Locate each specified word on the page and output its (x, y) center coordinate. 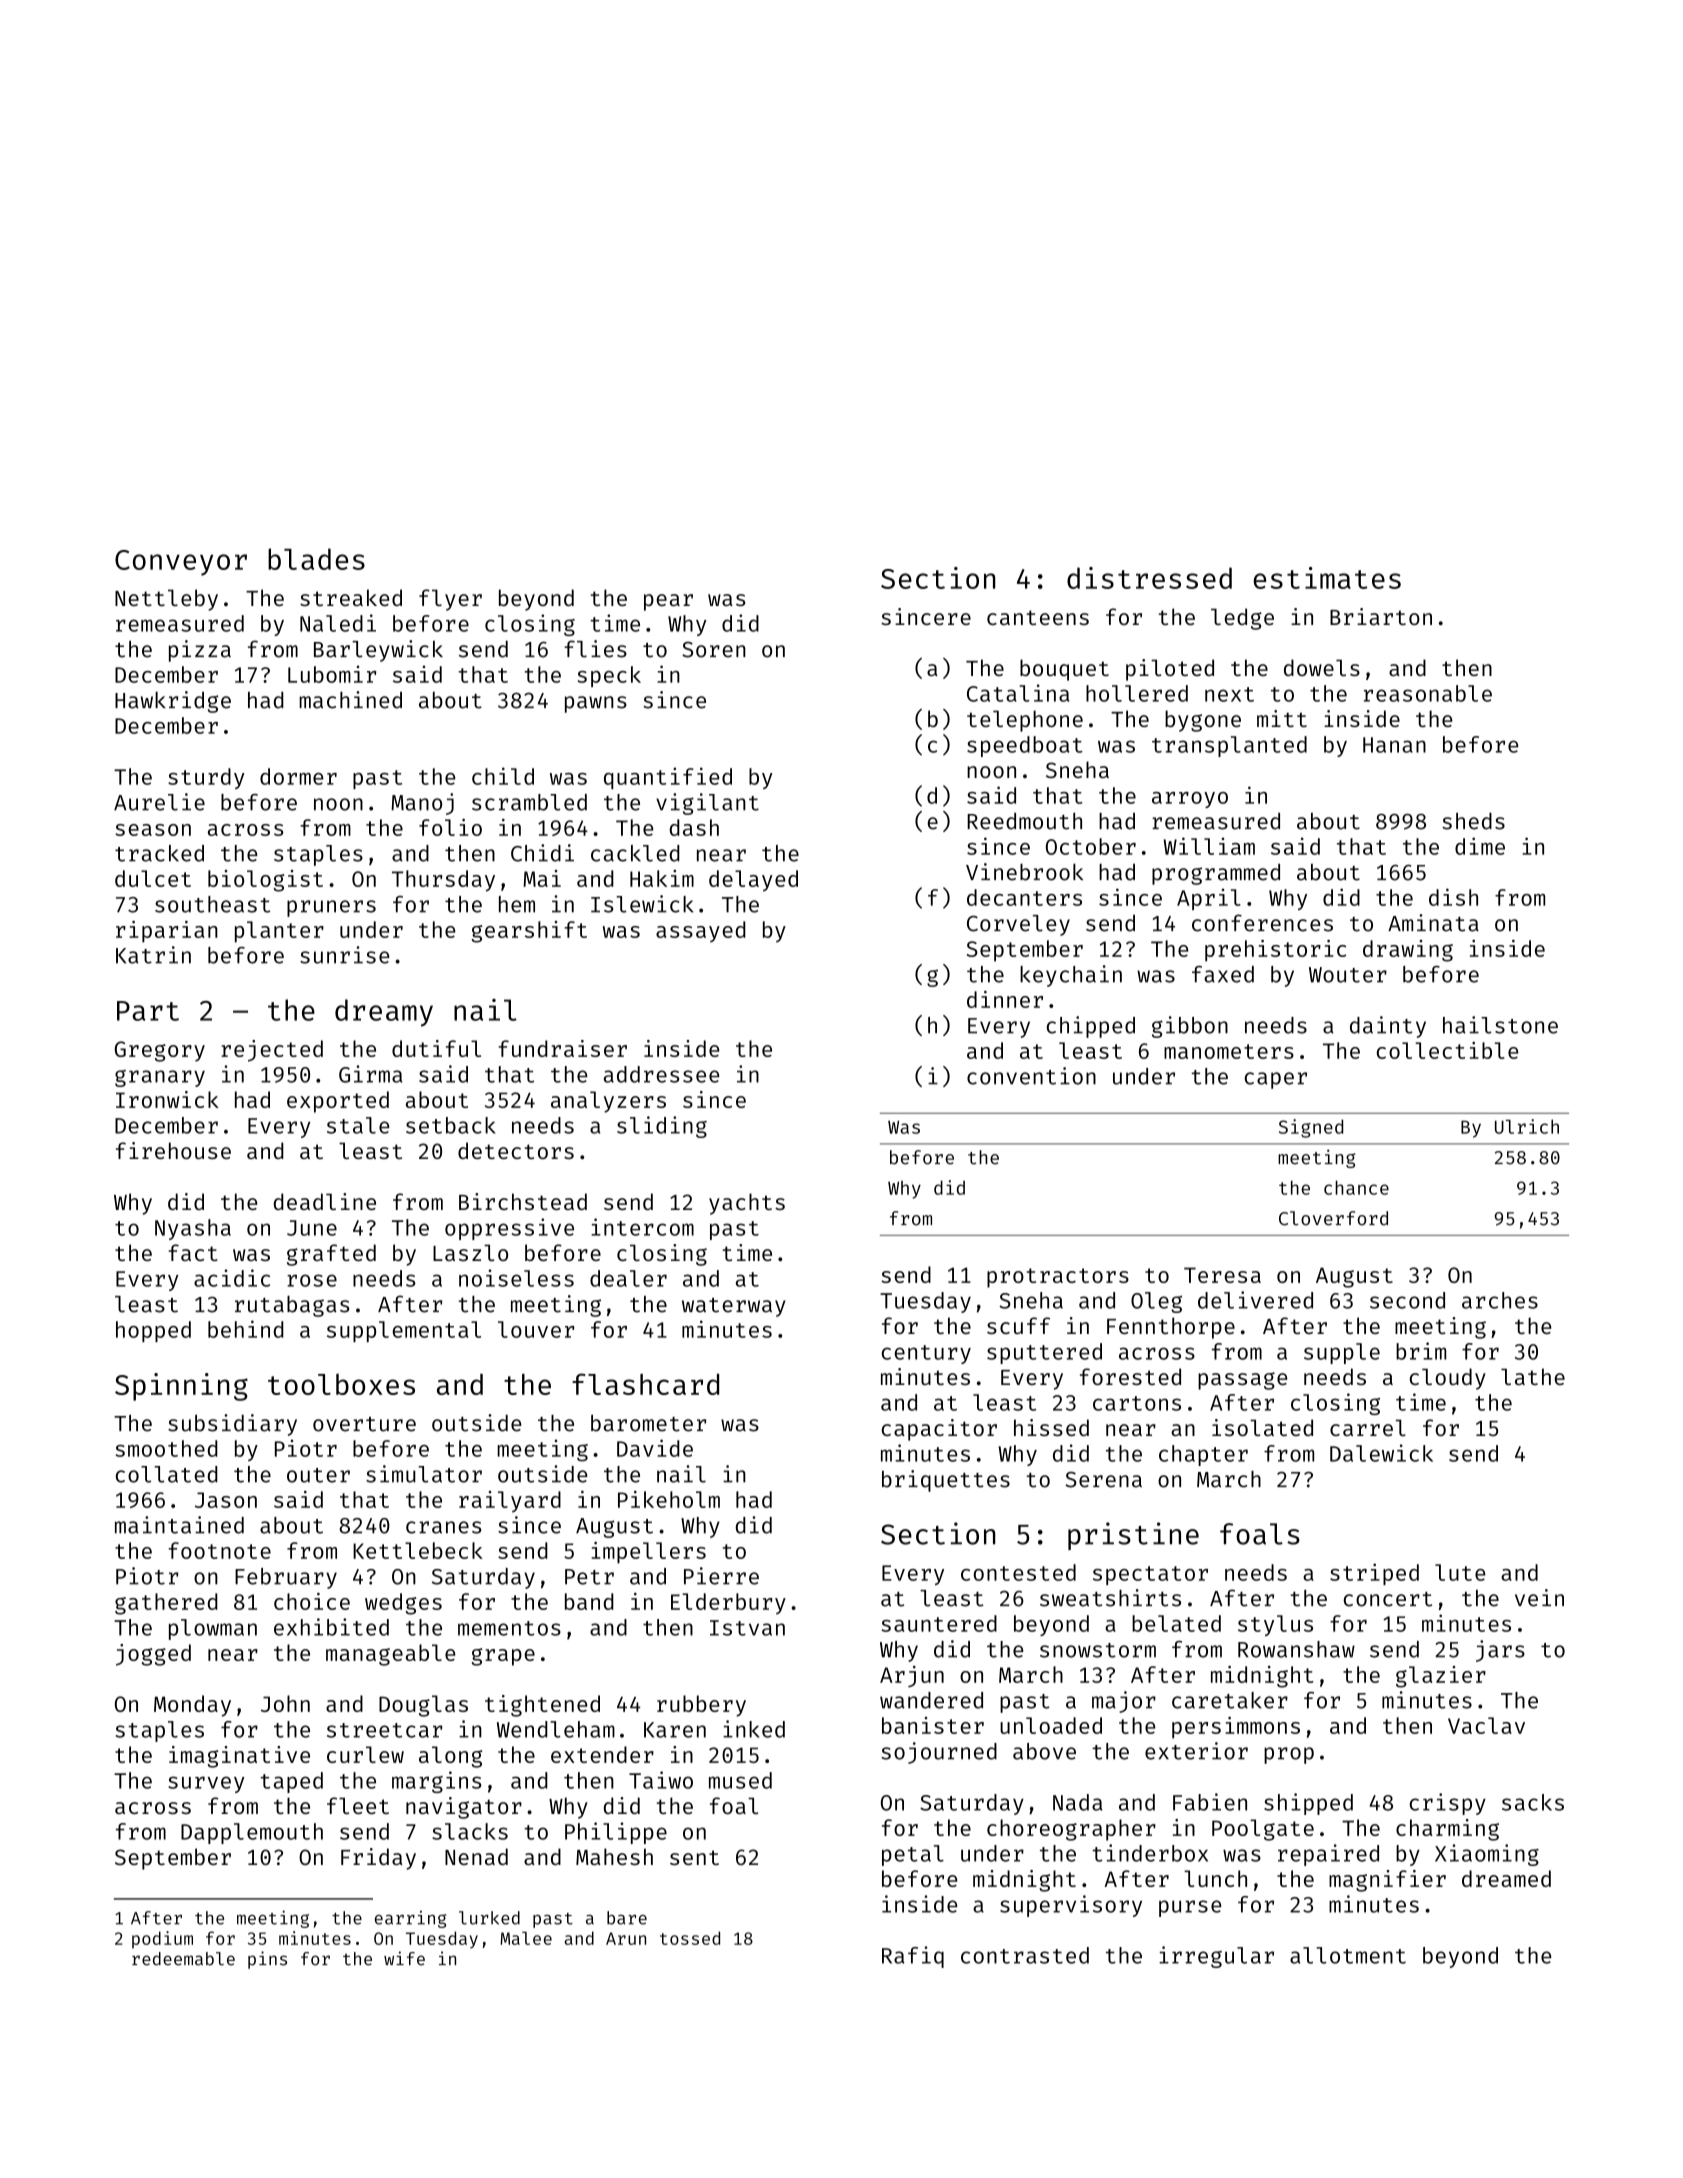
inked (754, 1729)
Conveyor (181, 563)
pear (668, 602)
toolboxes (341, 1384)
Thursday (443, 881)
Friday (378, 1859)
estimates (1327, 578)
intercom (642, 1227)
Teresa (1222, 1275)
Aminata (1433, 923)
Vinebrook (1024, 872)
